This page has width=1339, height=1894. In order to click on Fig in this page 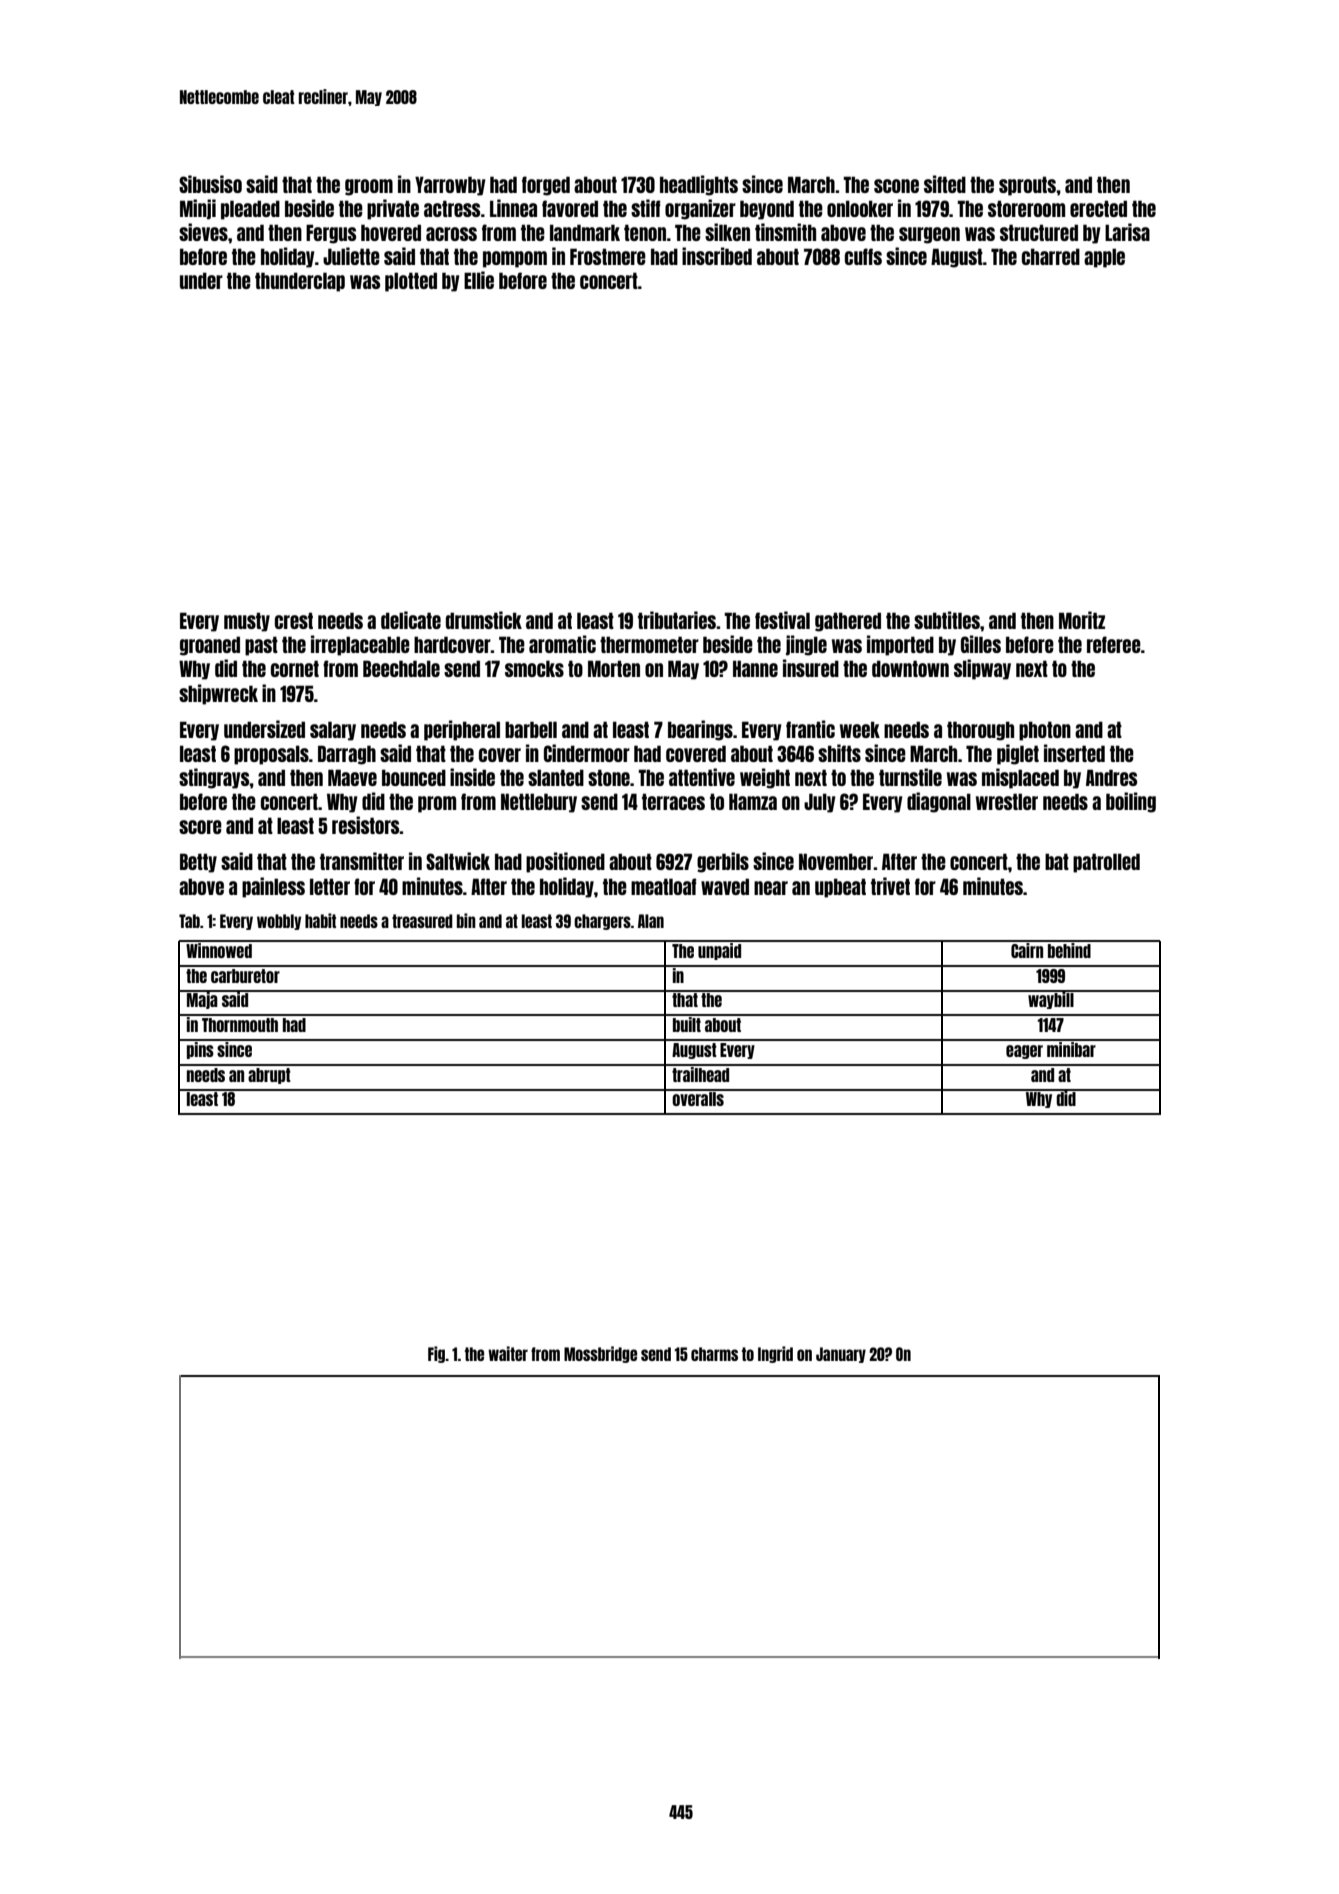, I will do `click(436, 1354)`.
